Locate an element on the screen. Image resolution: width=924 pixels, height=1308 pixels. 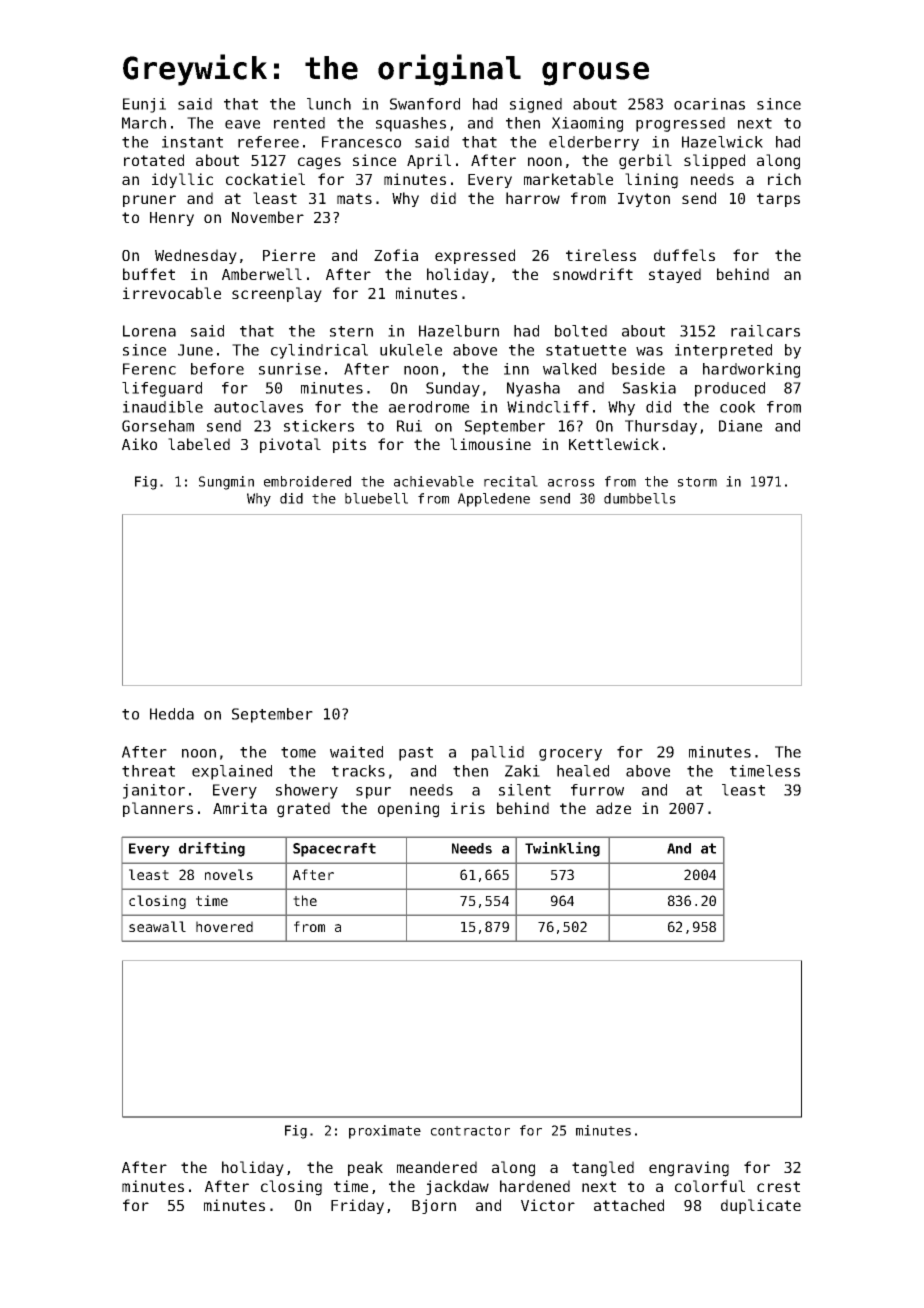
dumbbells is located at coordinates (640, 498).
